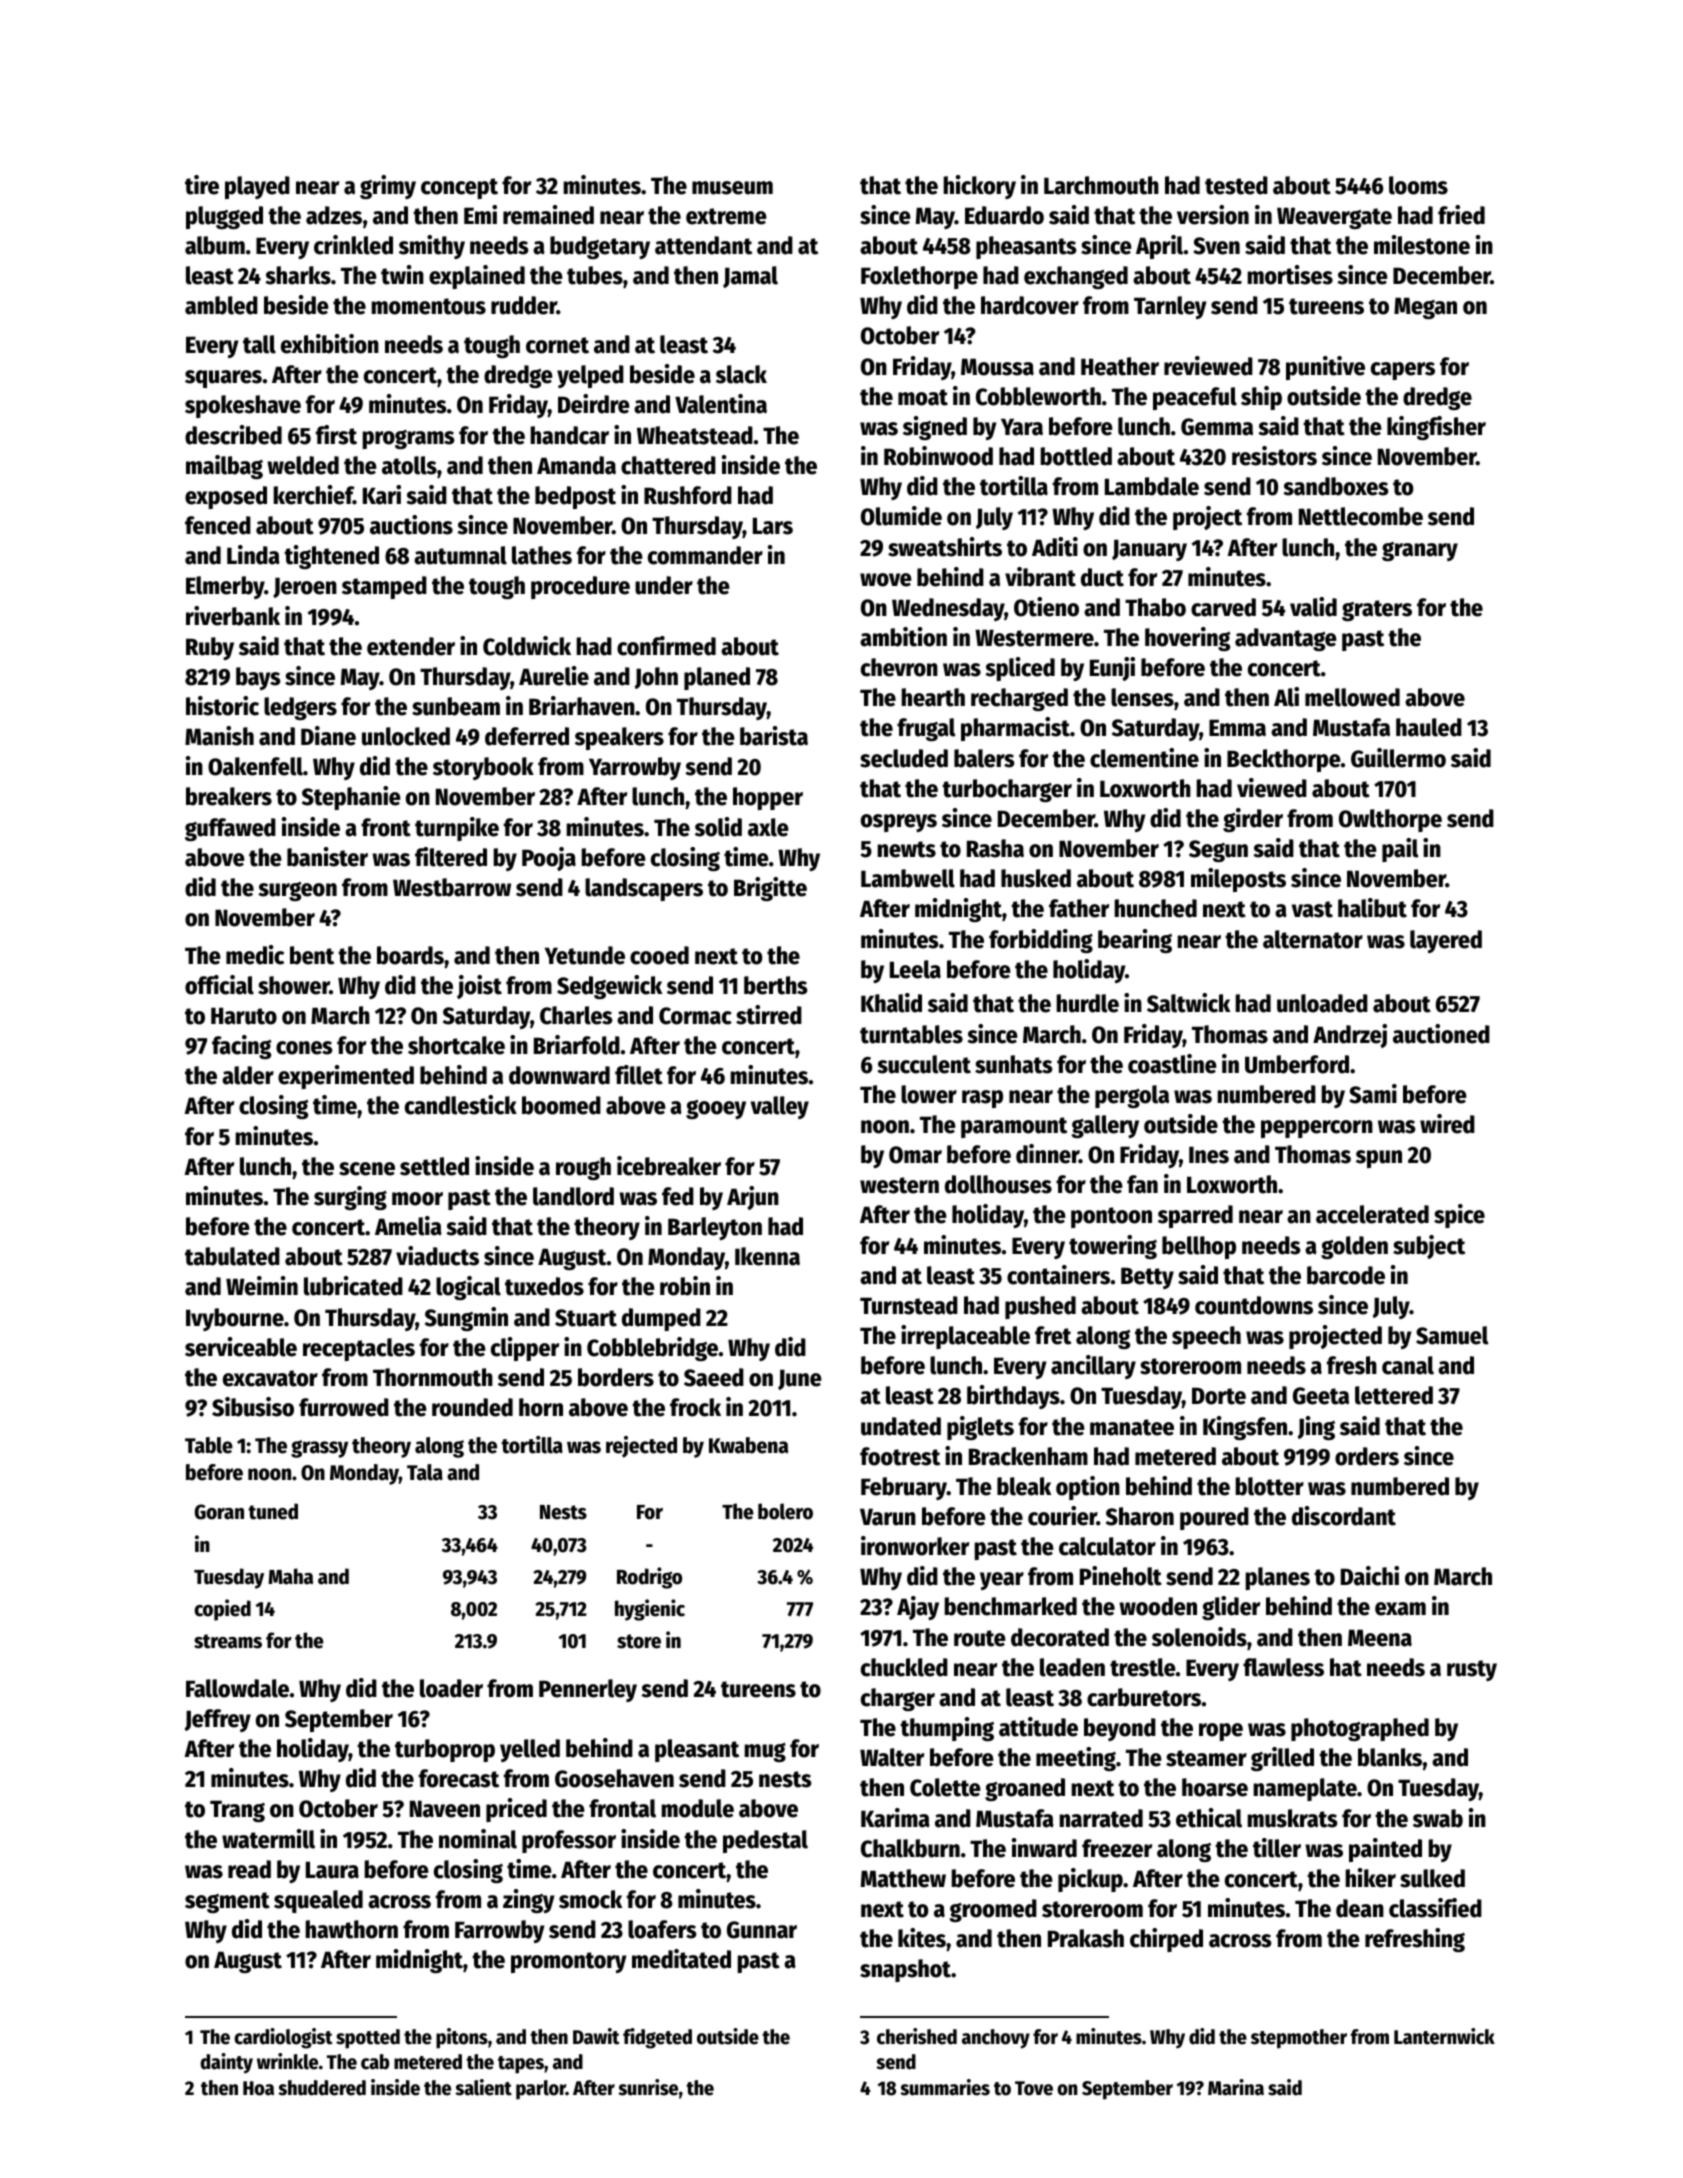 The image size is (1683, 2178). Describe the element at coordinates (666, 646) in the screenshot. I see `confirmed` at that location.
